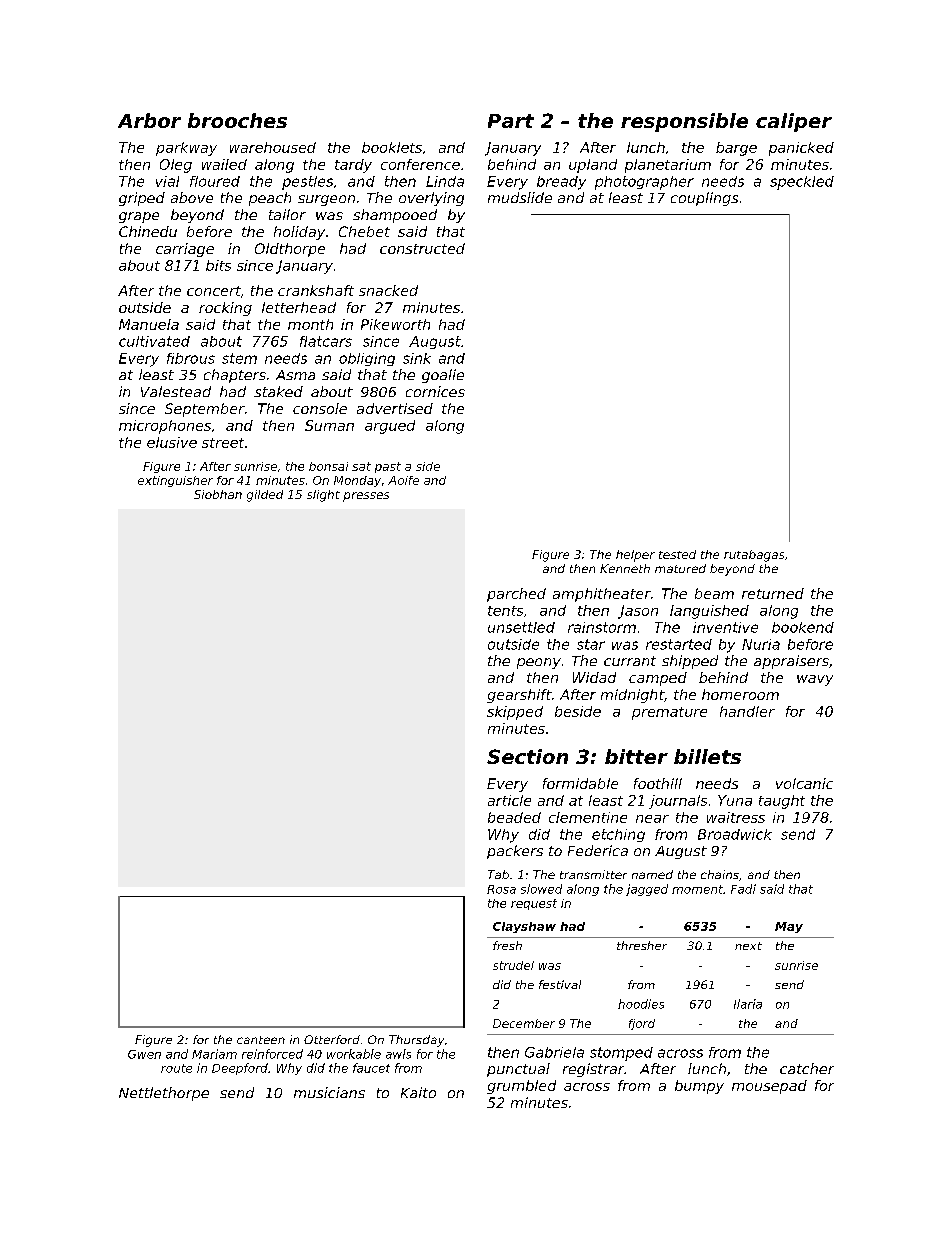 This screenshot has height=1233, width=952. I want to click on musicians, so click(329, 1092).
